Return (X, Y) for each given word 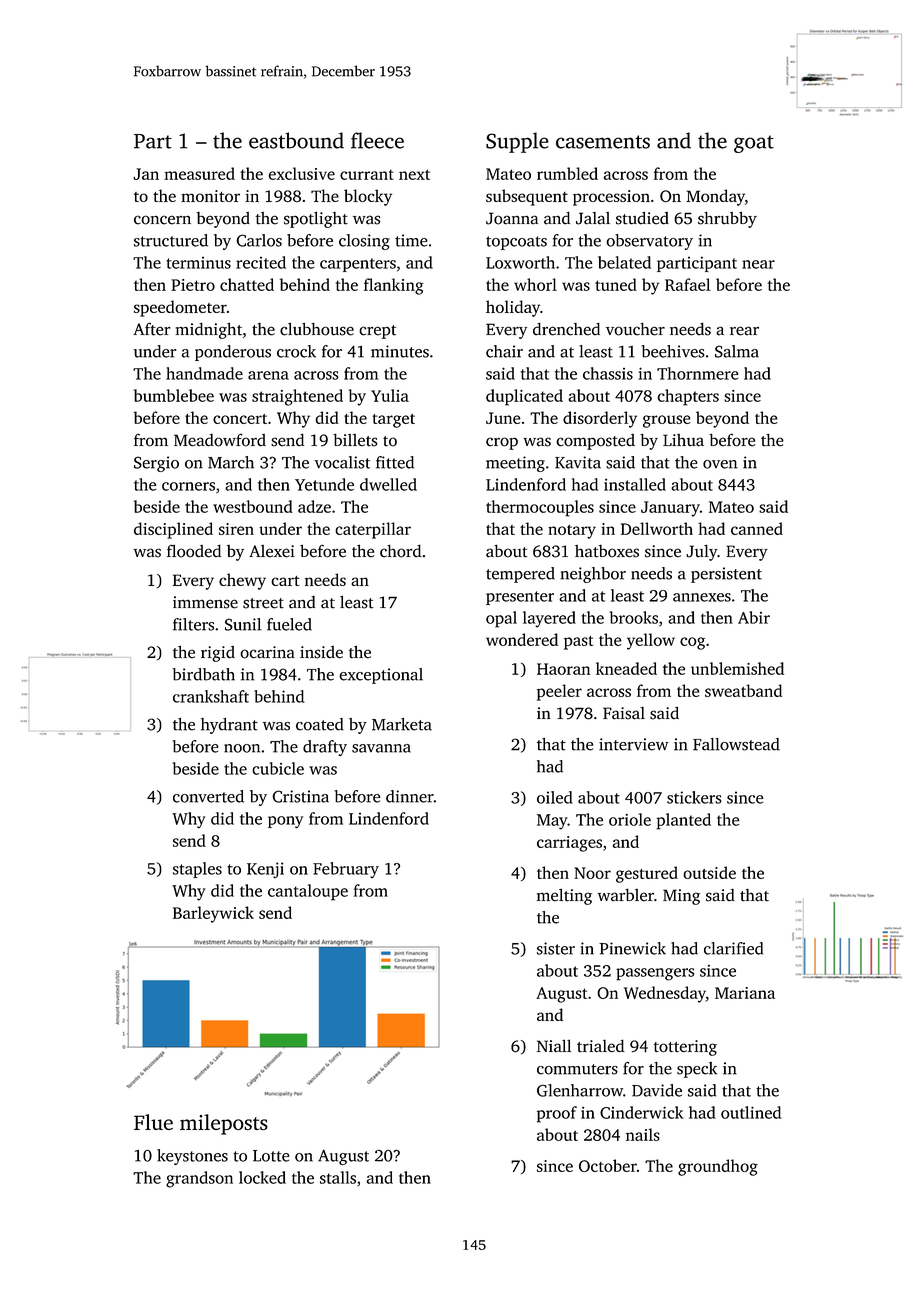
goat (754, 144)
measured (199, 173)
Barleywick (213, 914)
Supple (517, 142)
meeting (515, 464)
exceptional (381, 676)
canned (757, 528)
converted (208, 796)
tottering (685, 1048)
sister (556, 948)
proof (557, 1114)
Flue (153, 1122)
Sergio (156, 464)
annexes (702, 597)
